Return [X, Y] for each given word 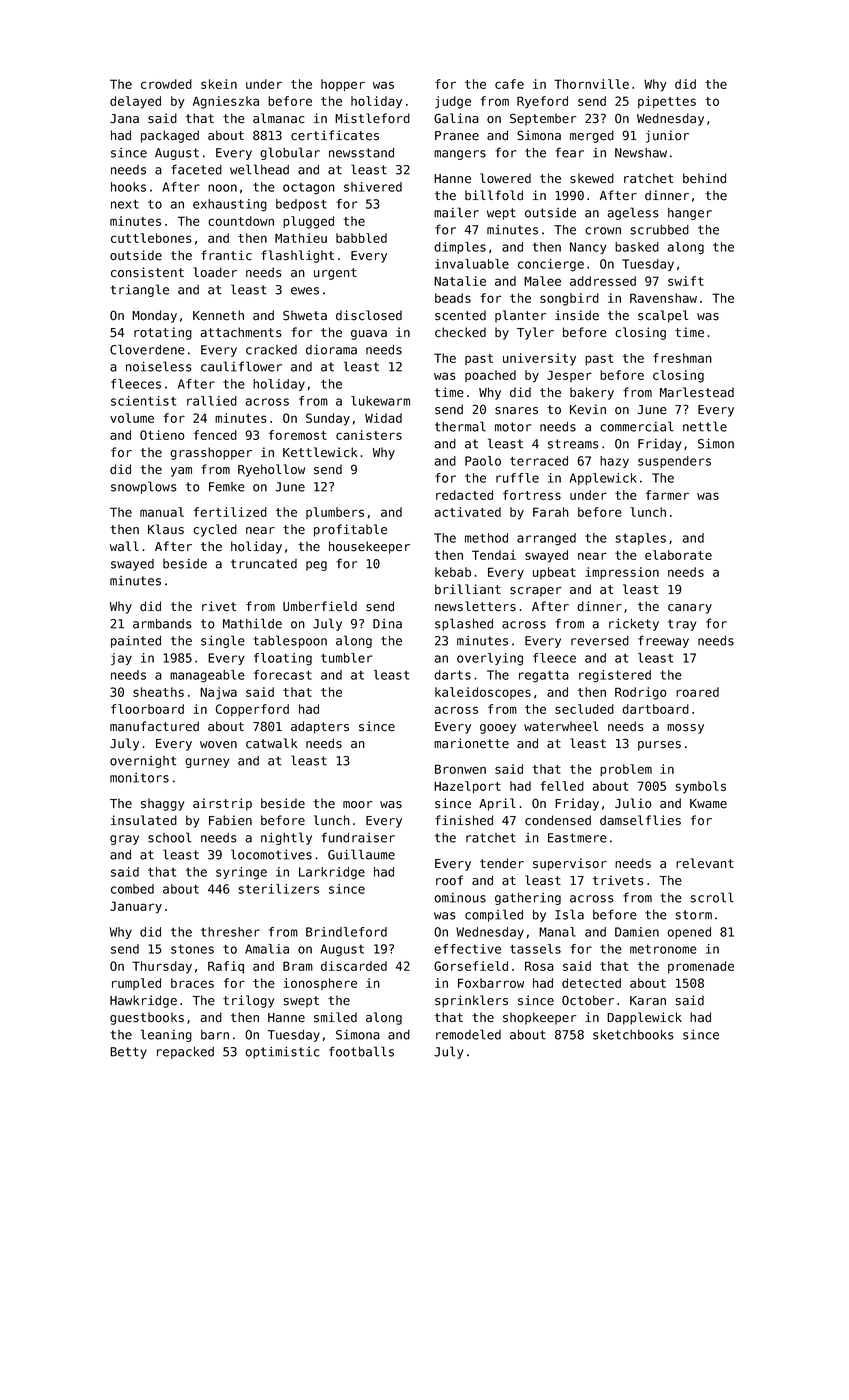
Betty [128, 1053]
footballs [361, 1051]
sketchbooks [633, 1035]
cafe [509, 84]
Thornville [591, 84]
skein [219, 84]
